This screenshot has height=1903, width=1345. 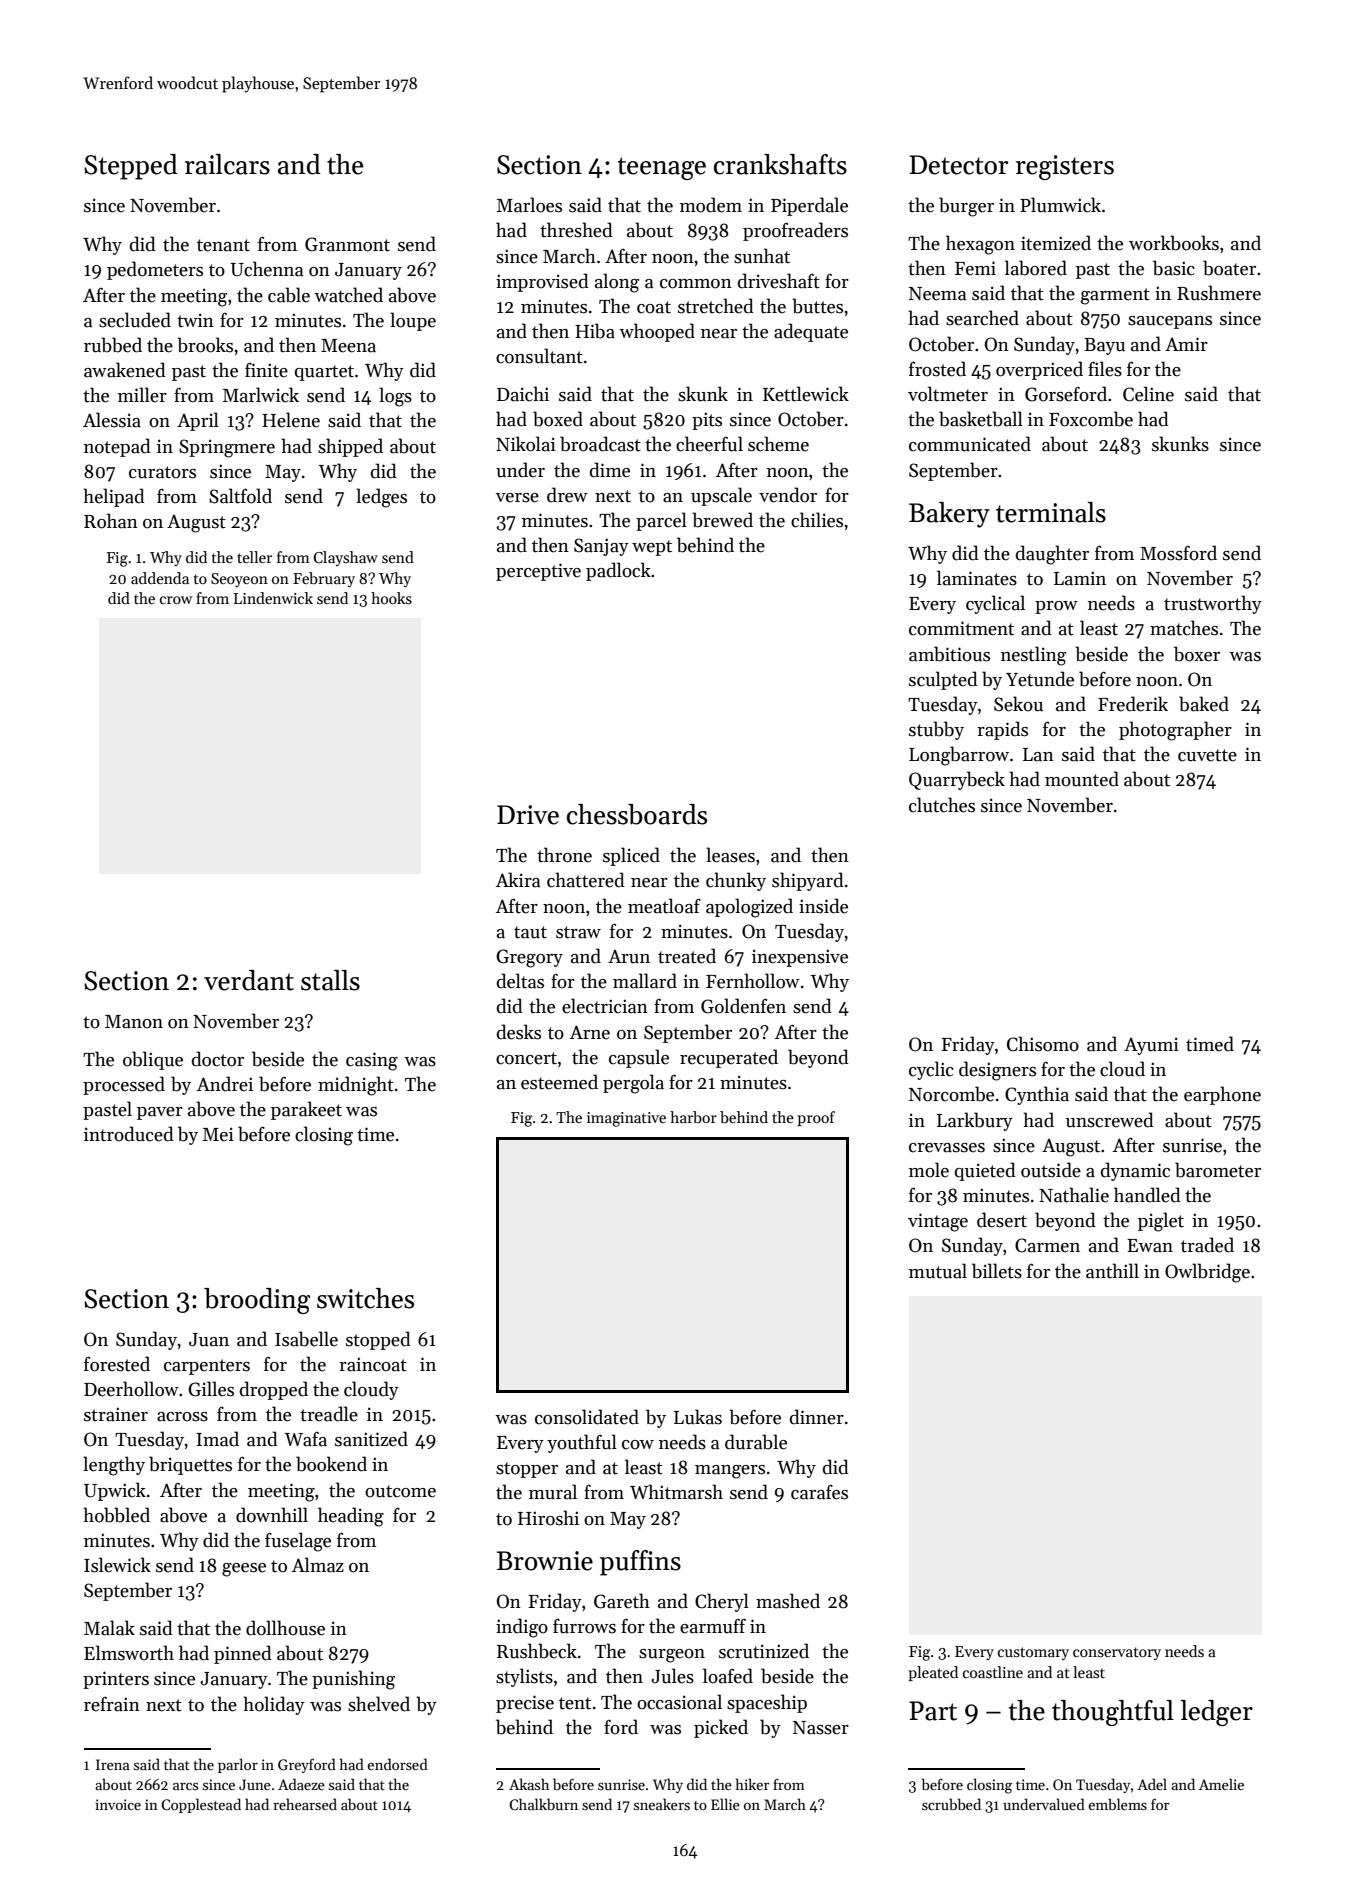 I want to click on Almaz, so click(x=318, y=1565).
